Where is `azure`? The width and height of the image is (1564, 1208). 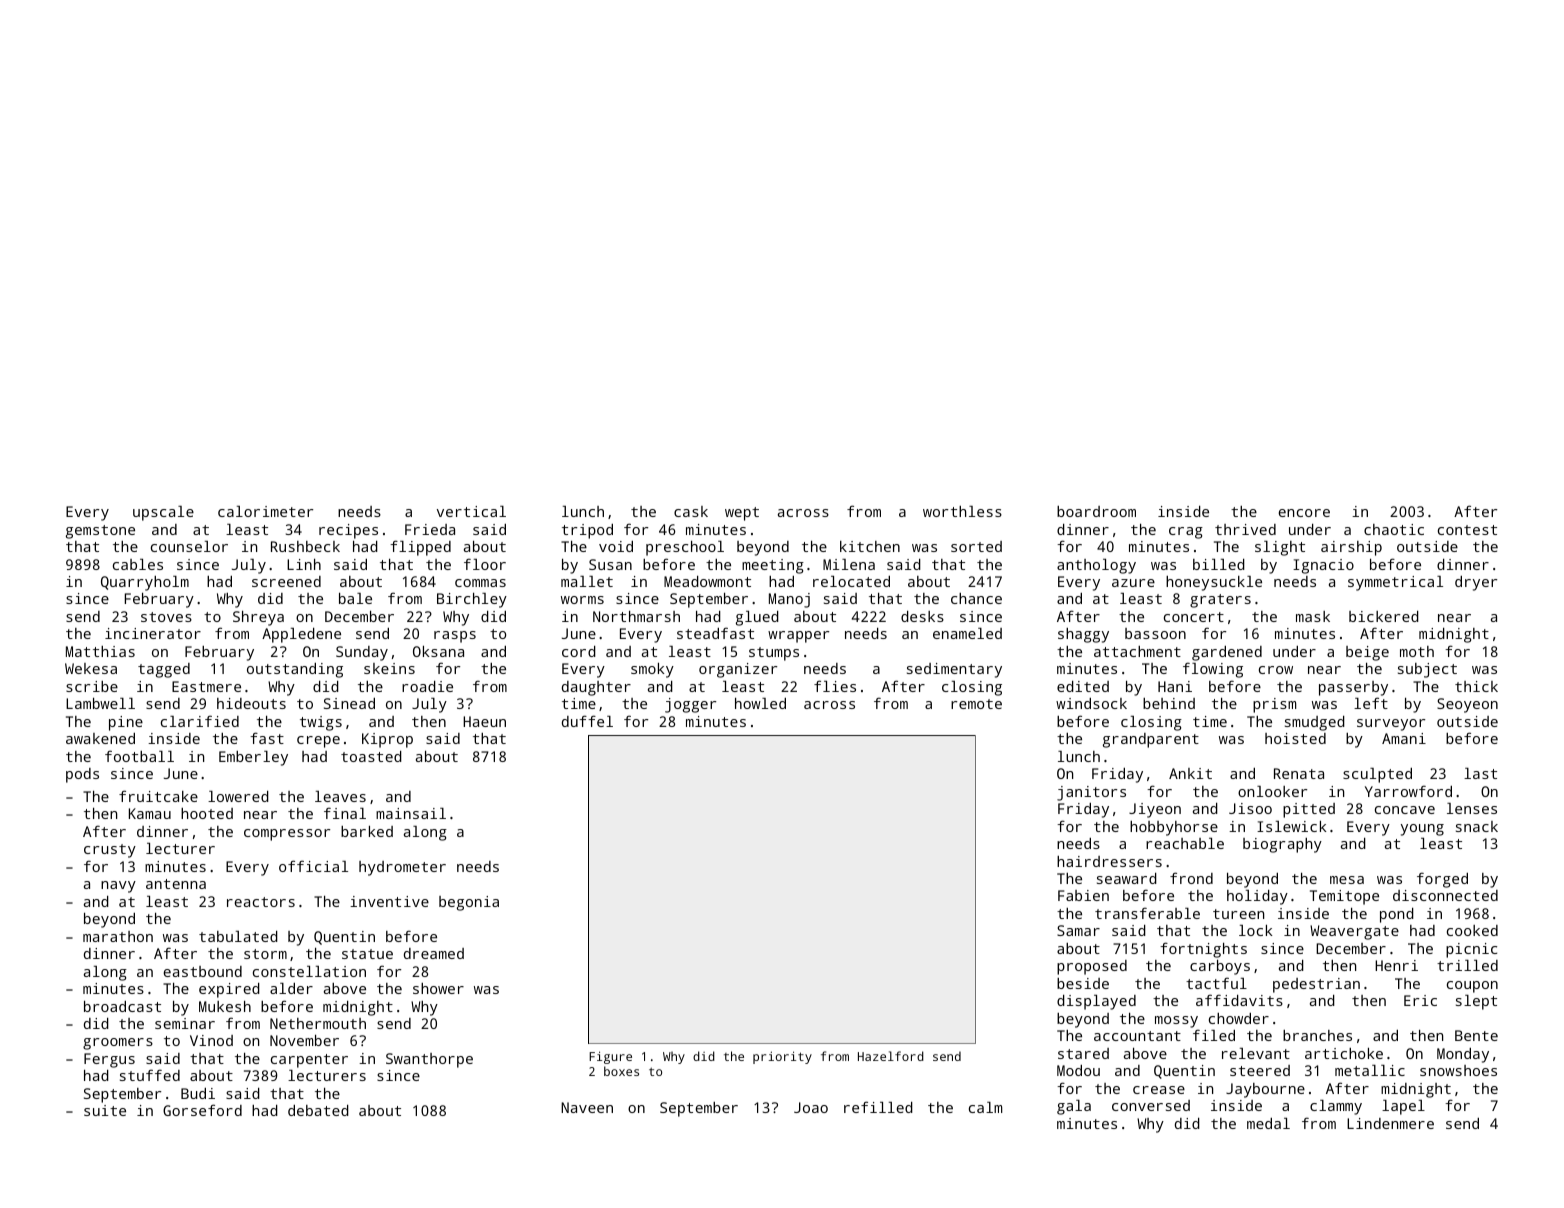
azure is located at coordinates (1133, 583).
